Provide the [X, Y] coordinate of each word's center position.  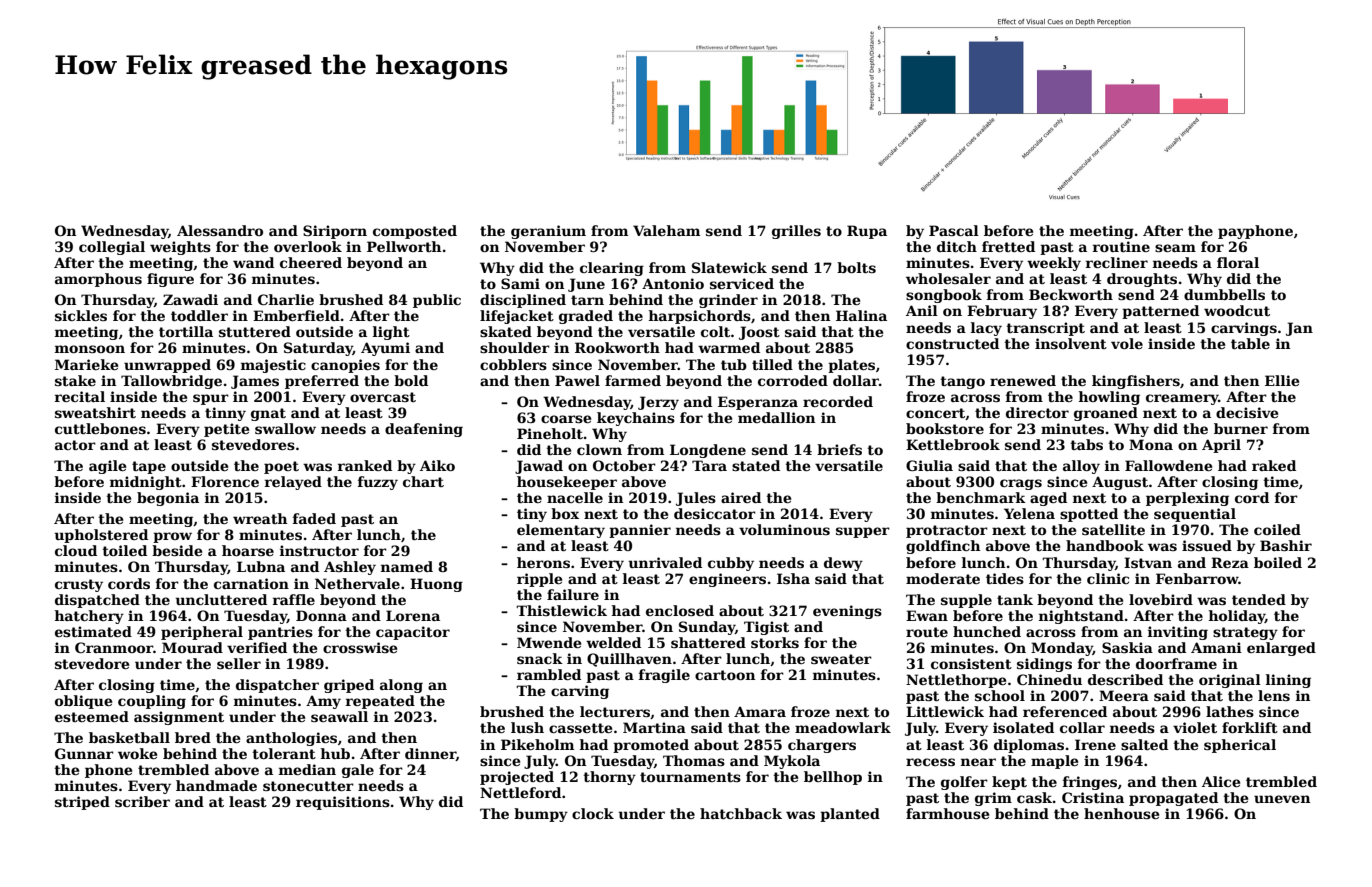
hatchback [741, 813]
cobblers [513, 364]
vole [1127, 343]
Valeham [666, 230]
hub [335, 753]
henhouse [1121, 813]
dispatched [97, 601]
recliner [1117, 262]
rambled [549, 674]
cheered [311, 262]
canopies [345, 366]
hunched [987, 631]
